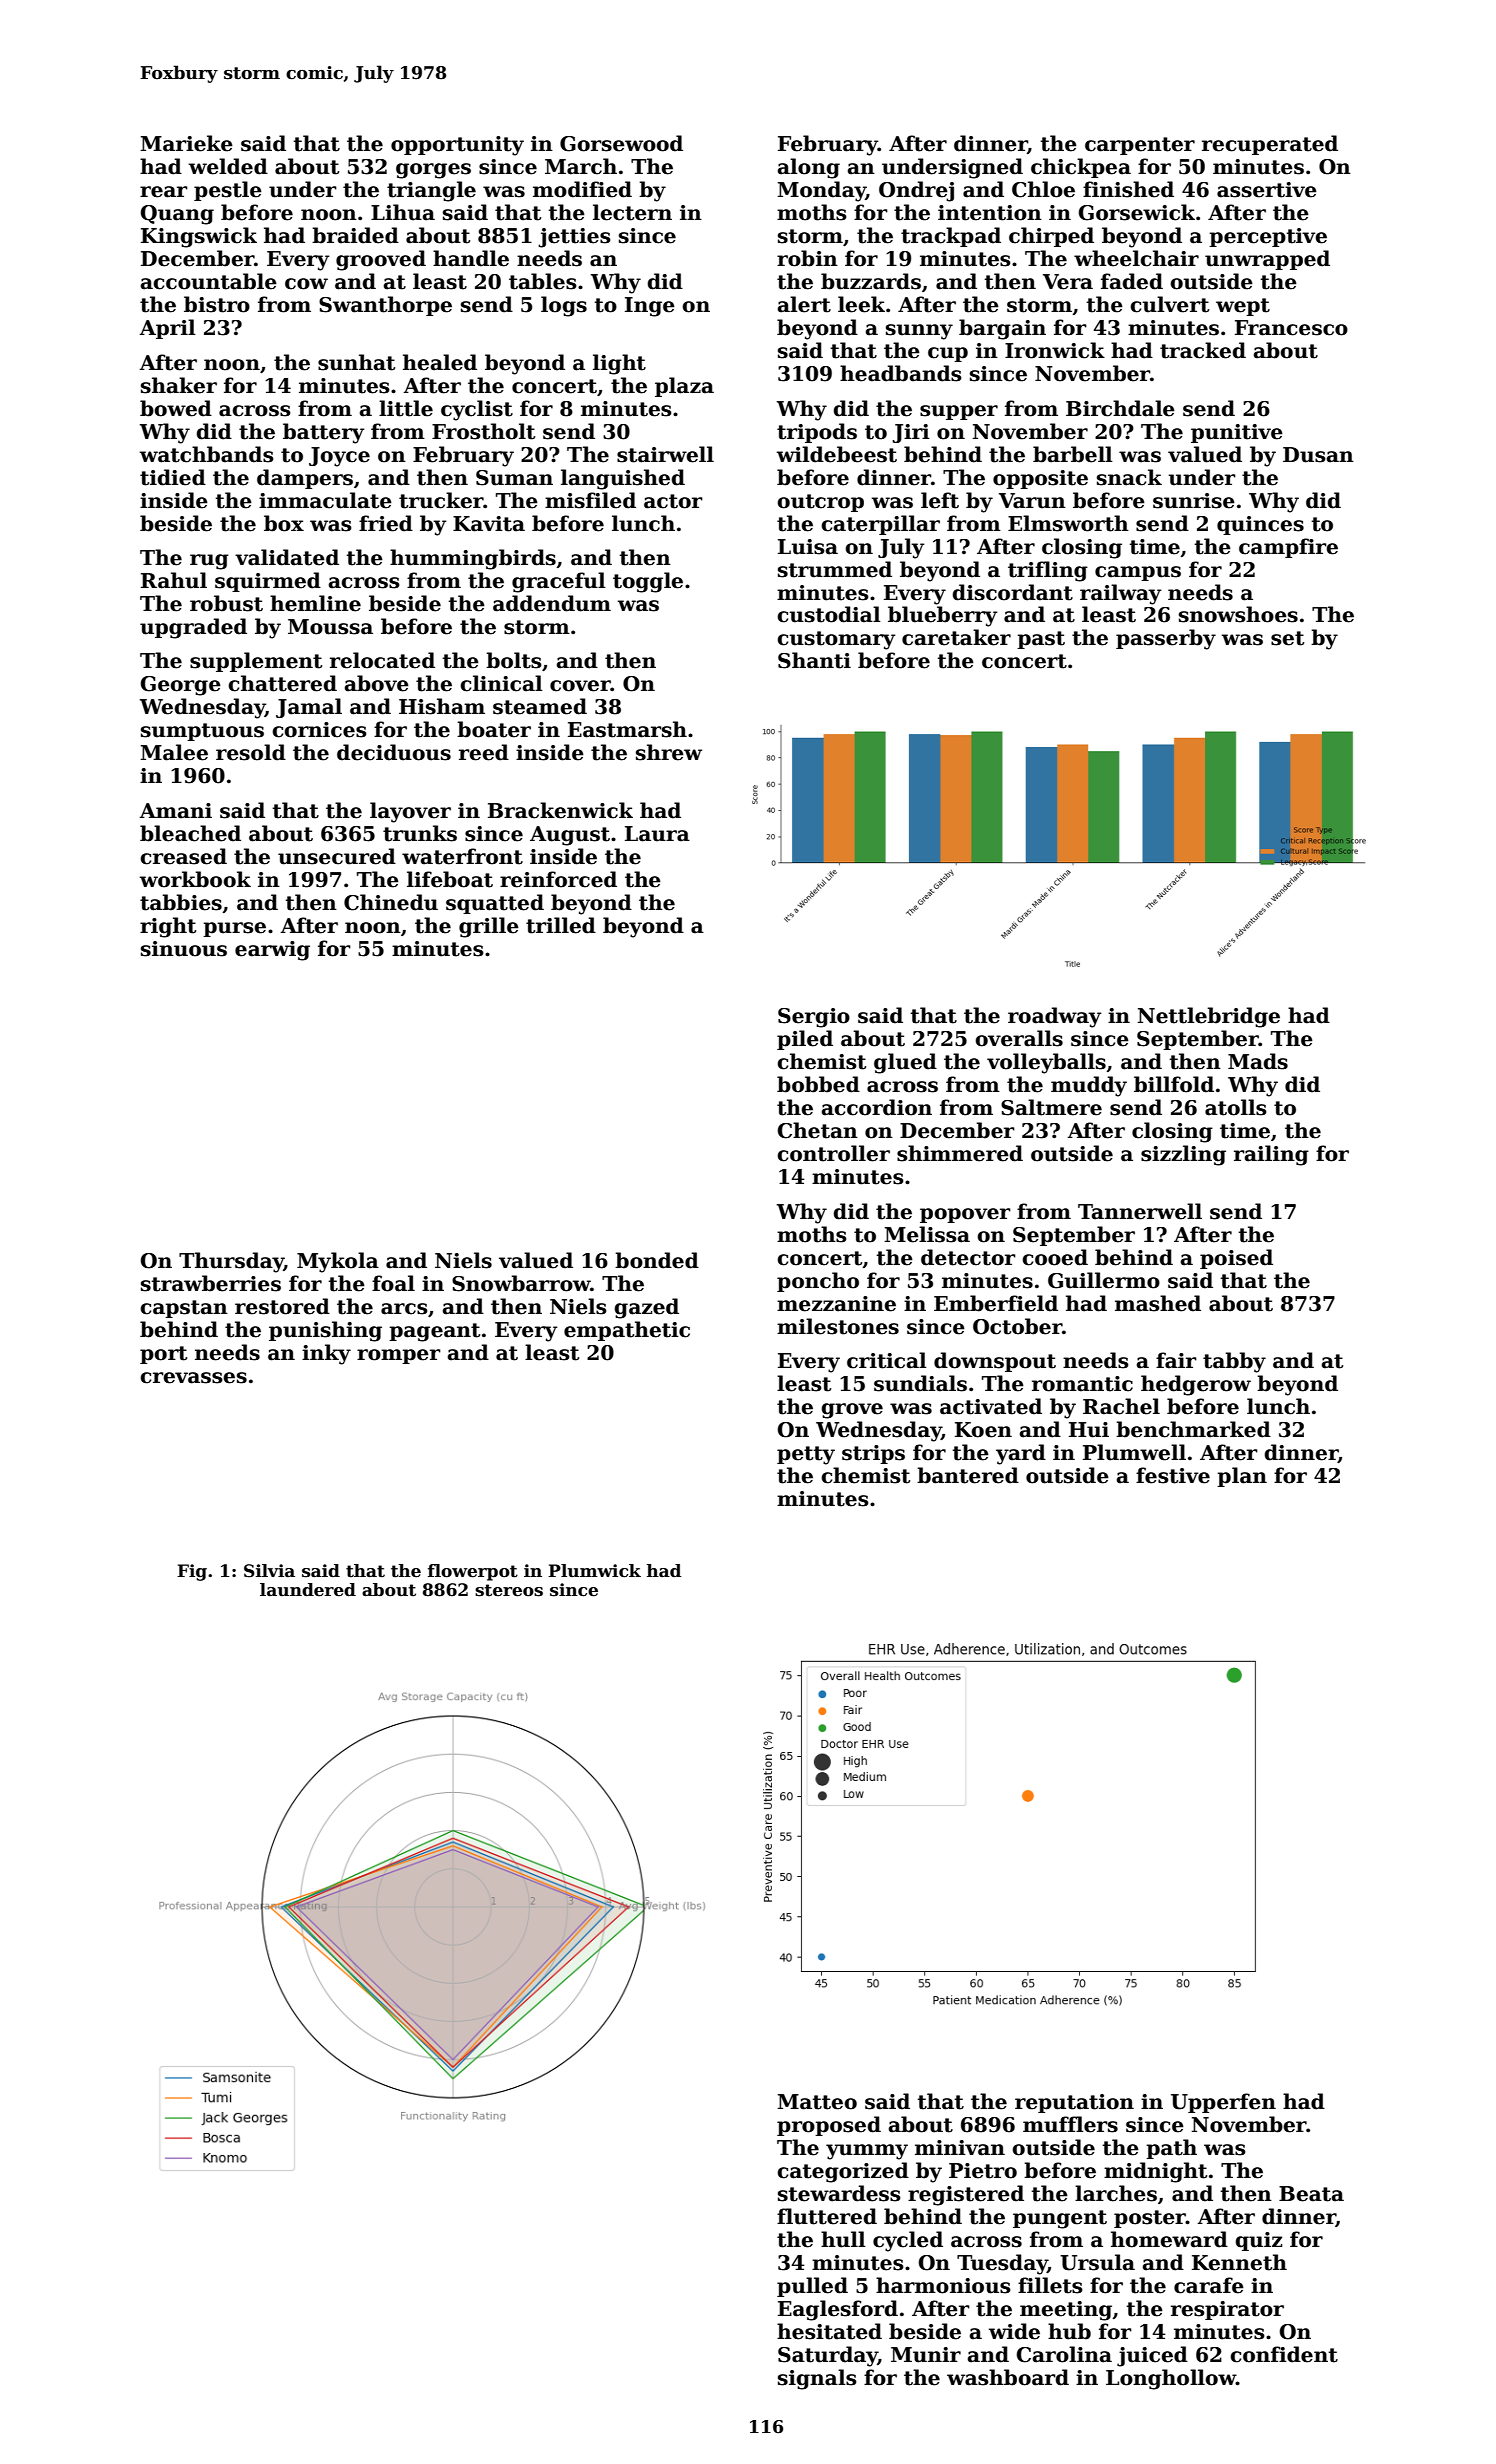 The width and height of the screenshot is (1496, 2464). What do you see at coordinates (269, 1571) in the screenshot?
I see `Silvia` at bounding box center [269, 1571].
